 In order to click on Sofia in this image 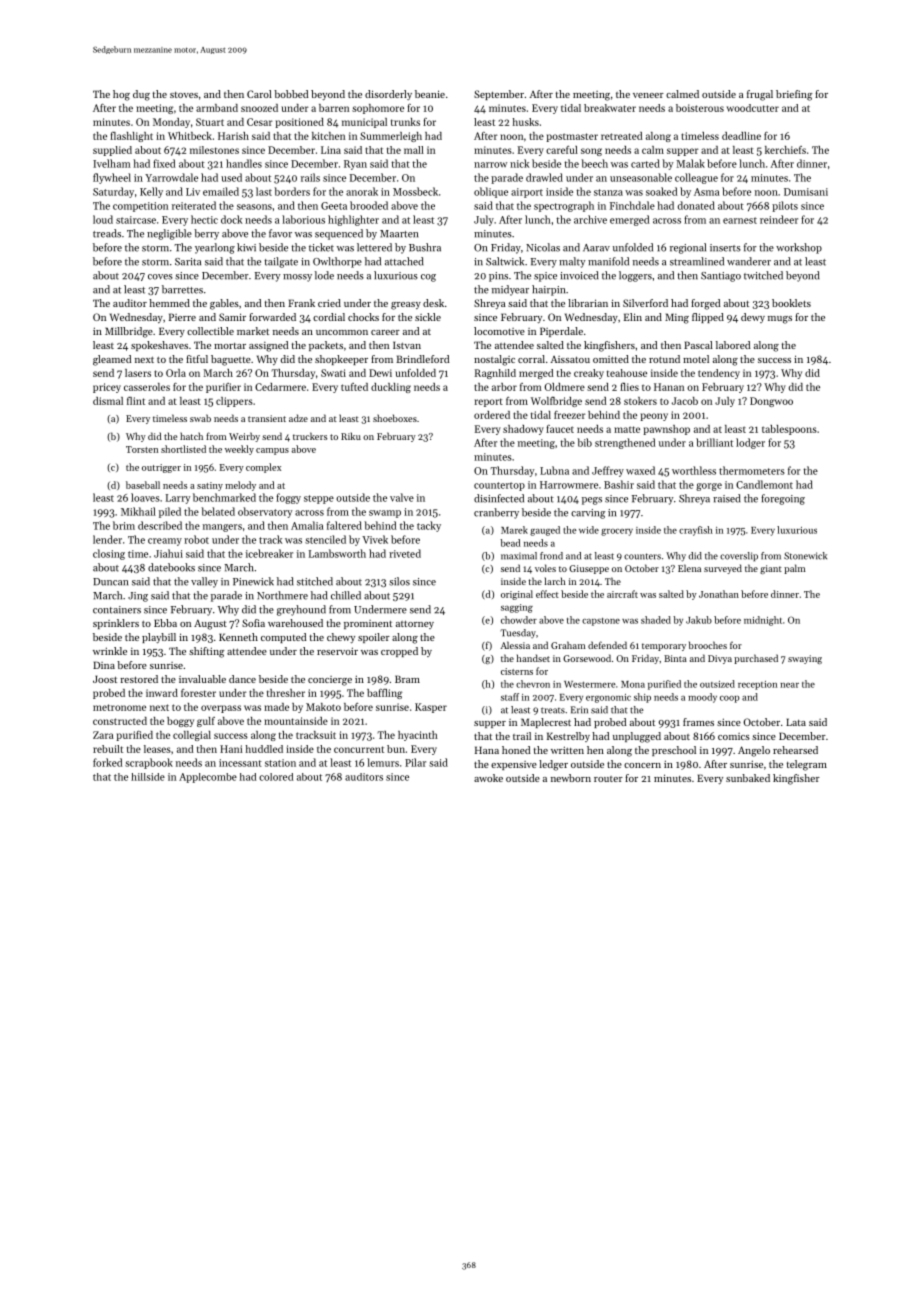, I will do `click(253, 623)`.
